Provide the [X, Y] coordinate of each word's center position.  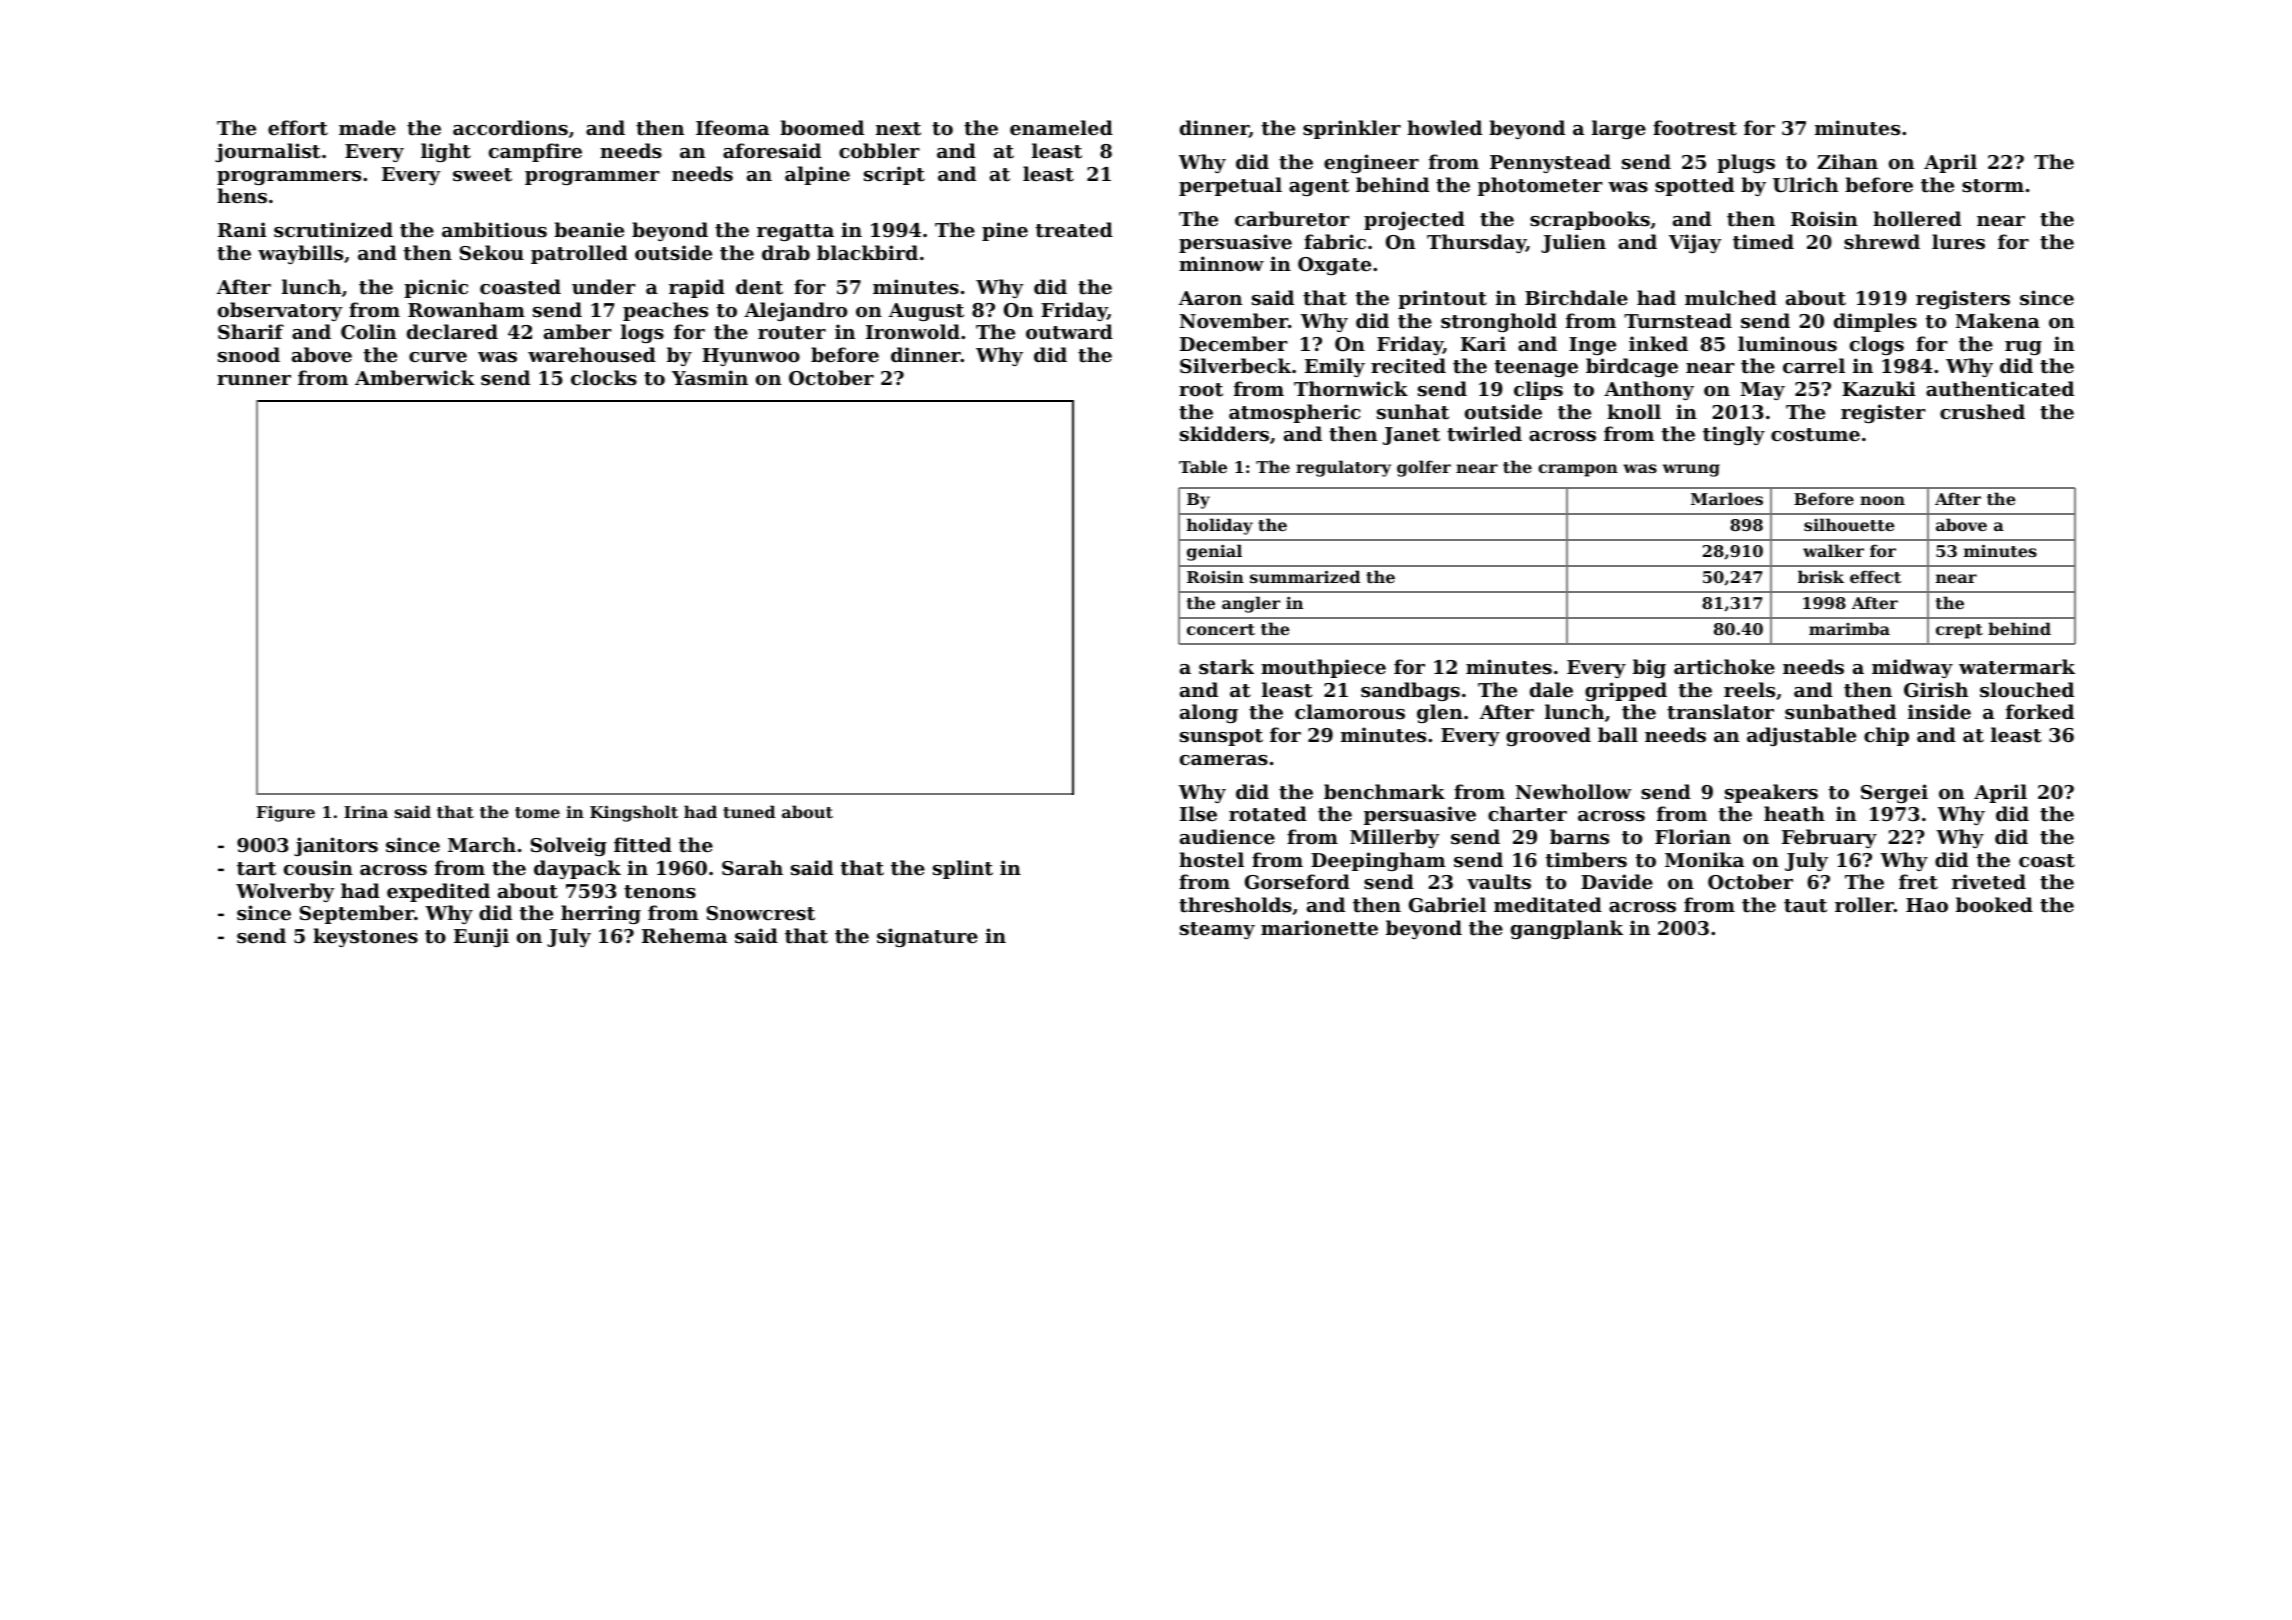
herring [601, 914]
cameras [1224, 760]
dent [759, 287]
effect [1875, 576]
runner [254, 380]
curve [438, 357]
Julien [1573, 243]
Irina [366, 812]
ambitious [494, 230]
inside [1939, 712]
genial [1214, 552]
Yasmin [710, 378]
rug [2023, 348]
